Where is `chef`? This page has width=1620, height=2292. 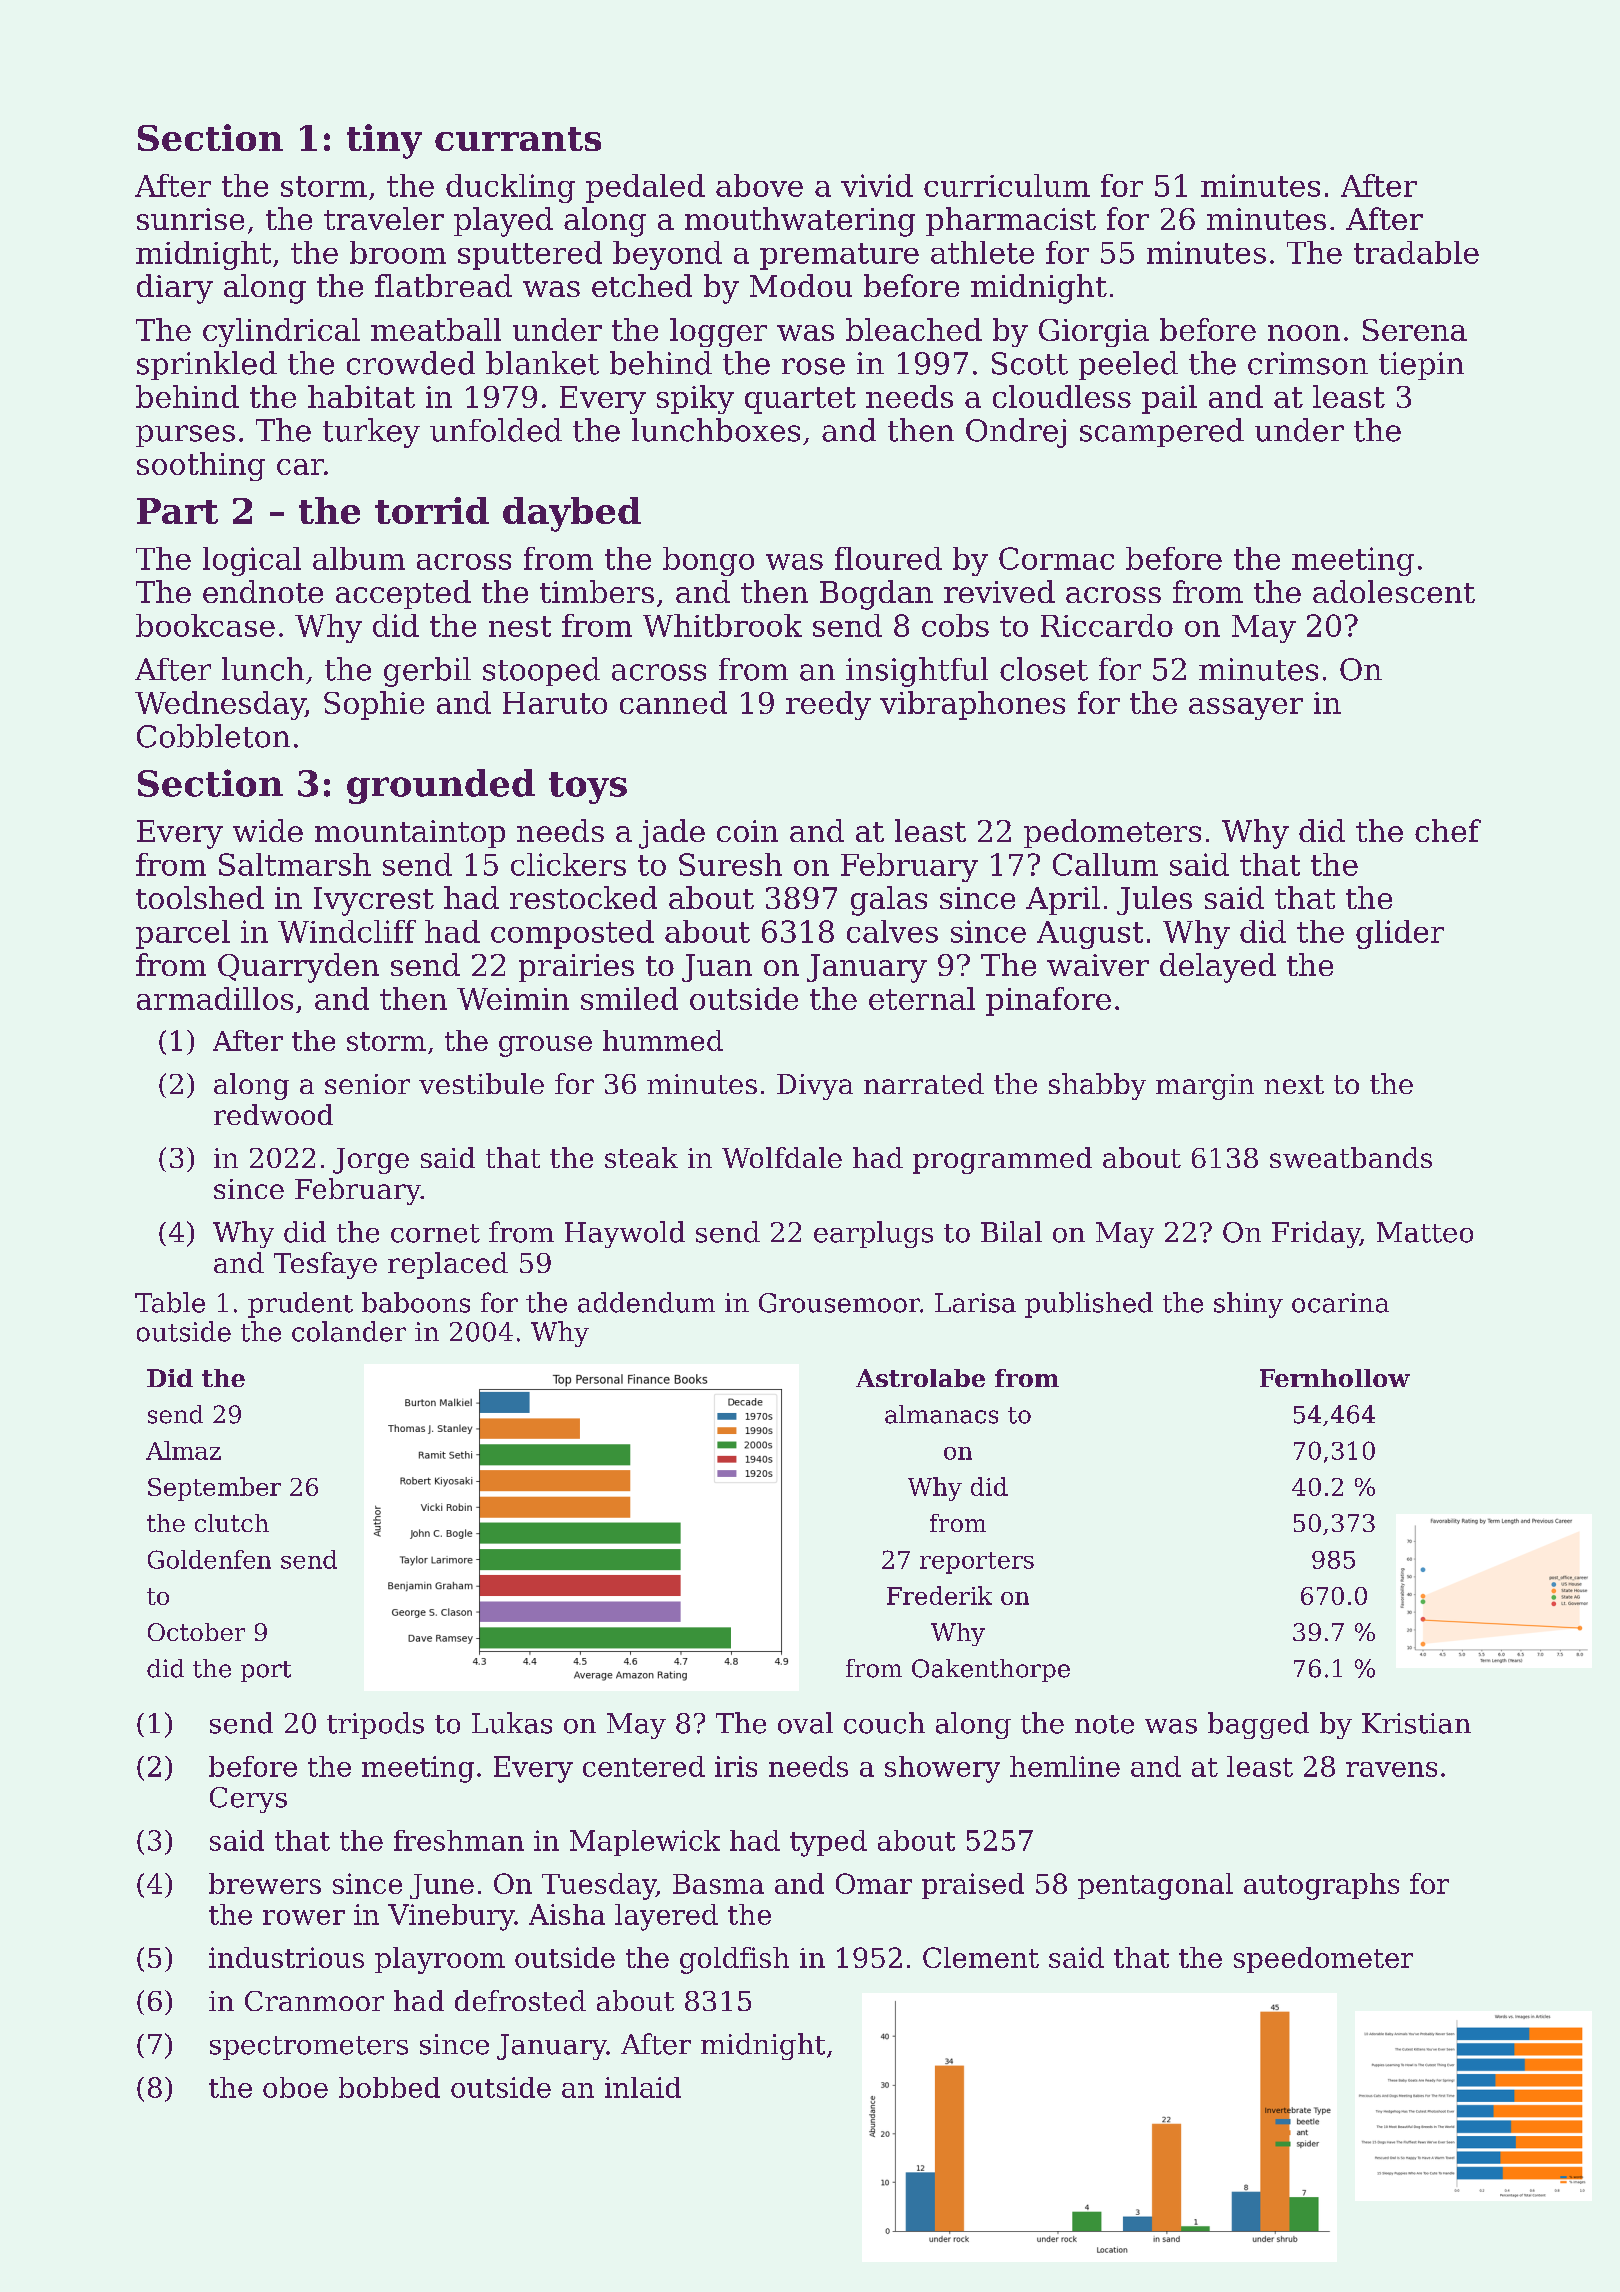
chef is located at coordinates (1448, 830).
